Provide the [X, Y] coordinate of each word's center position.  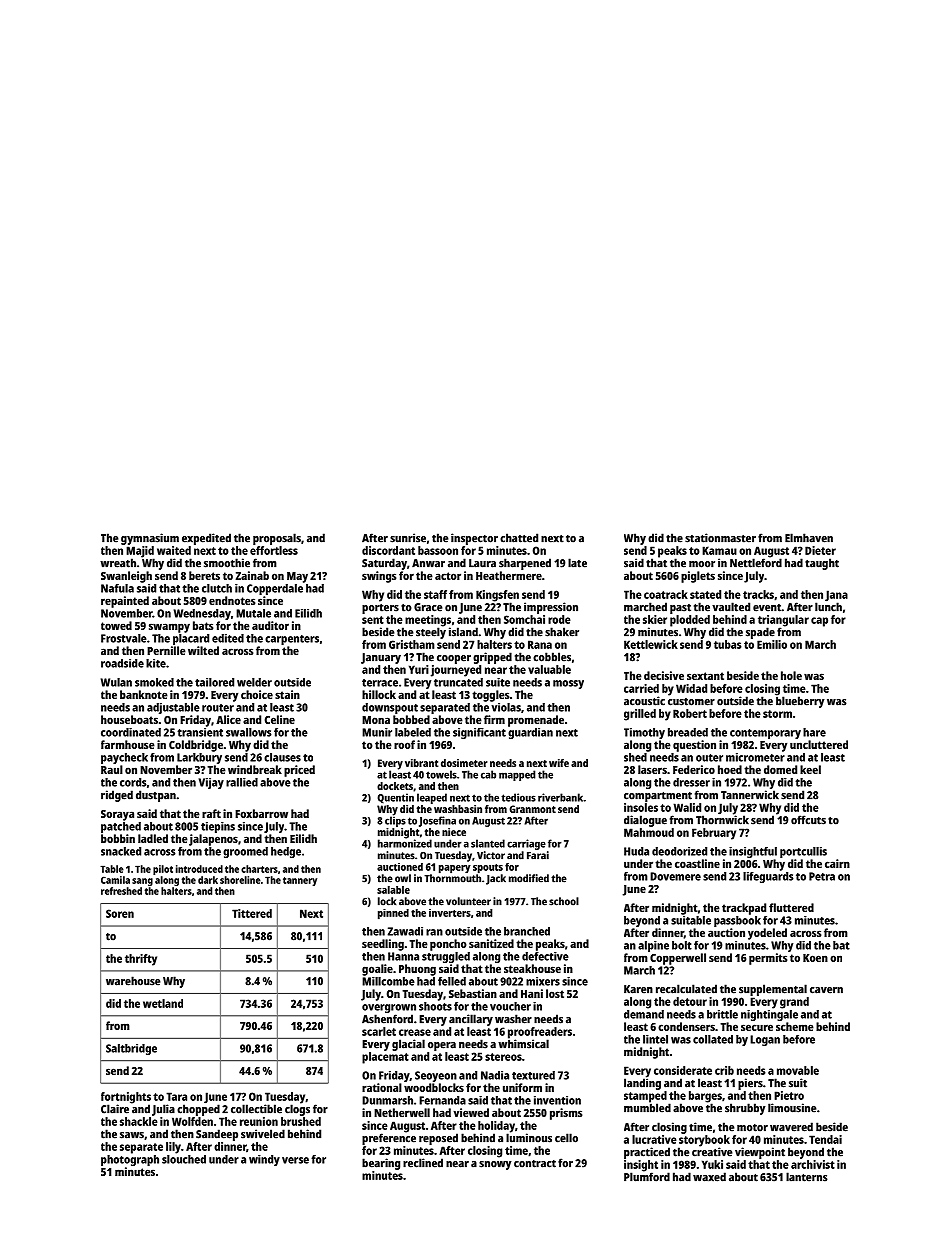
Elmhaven [809, 538]
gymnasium [150, 539]
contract [535, 1164]
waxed [709, 1177]
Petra [822, 876]
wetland [163, 1003]
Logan [765, 1040]
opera [442, 1046]
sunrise [408, 538]
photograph [130, 1160]
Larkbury [199, 758]
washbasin [458, 809]
